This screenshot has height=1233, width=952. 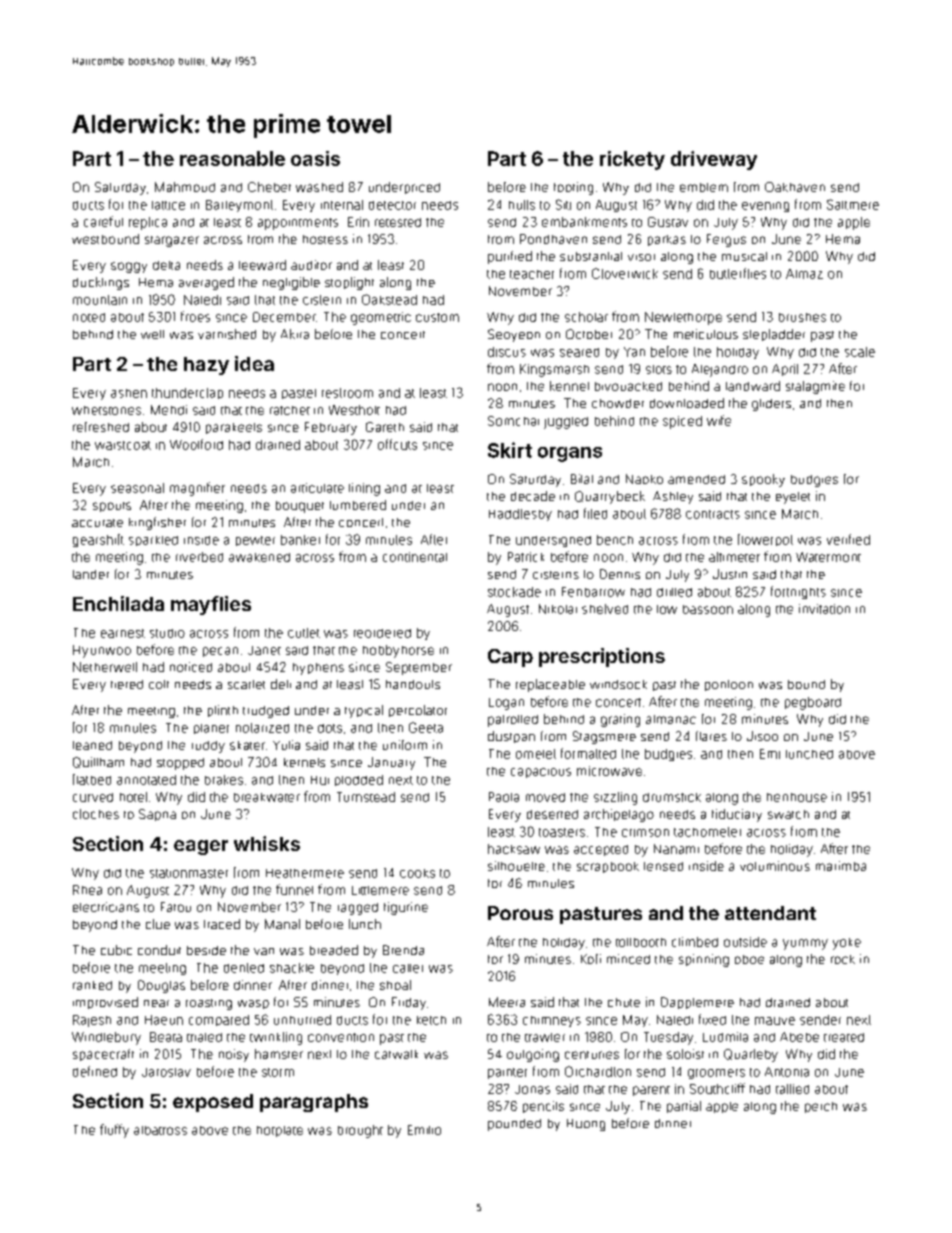 What do you see at coordinates (298, 224) in the screenshot?
I see `appointments` at bounding box center [298, 224].
